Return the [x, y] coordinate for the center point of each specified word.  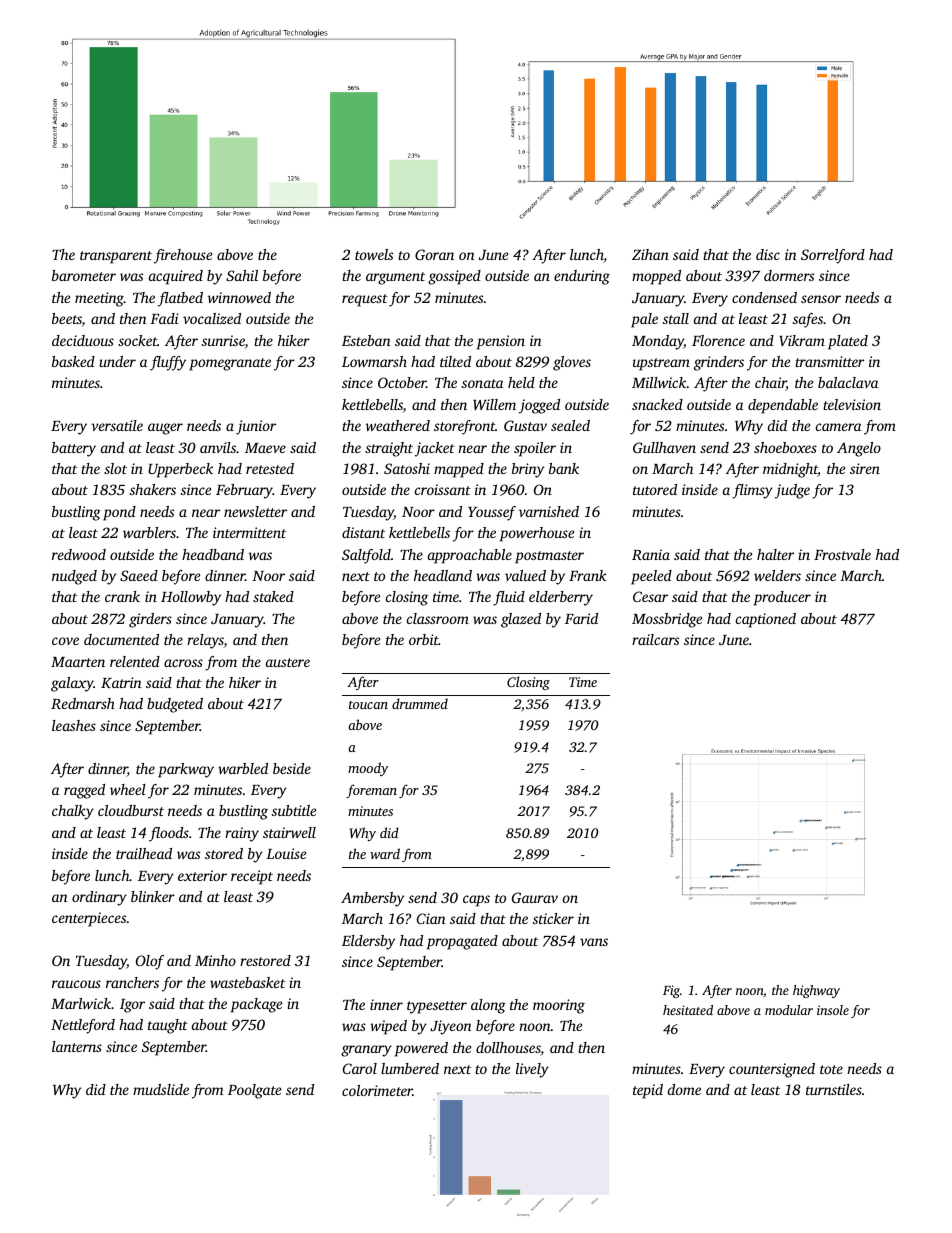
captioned [766, 620]
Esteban [366, 340]
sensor [821, 299]
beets [67, 320]
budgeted [175, 705]
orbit [424, 639]
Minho [215, 960]
